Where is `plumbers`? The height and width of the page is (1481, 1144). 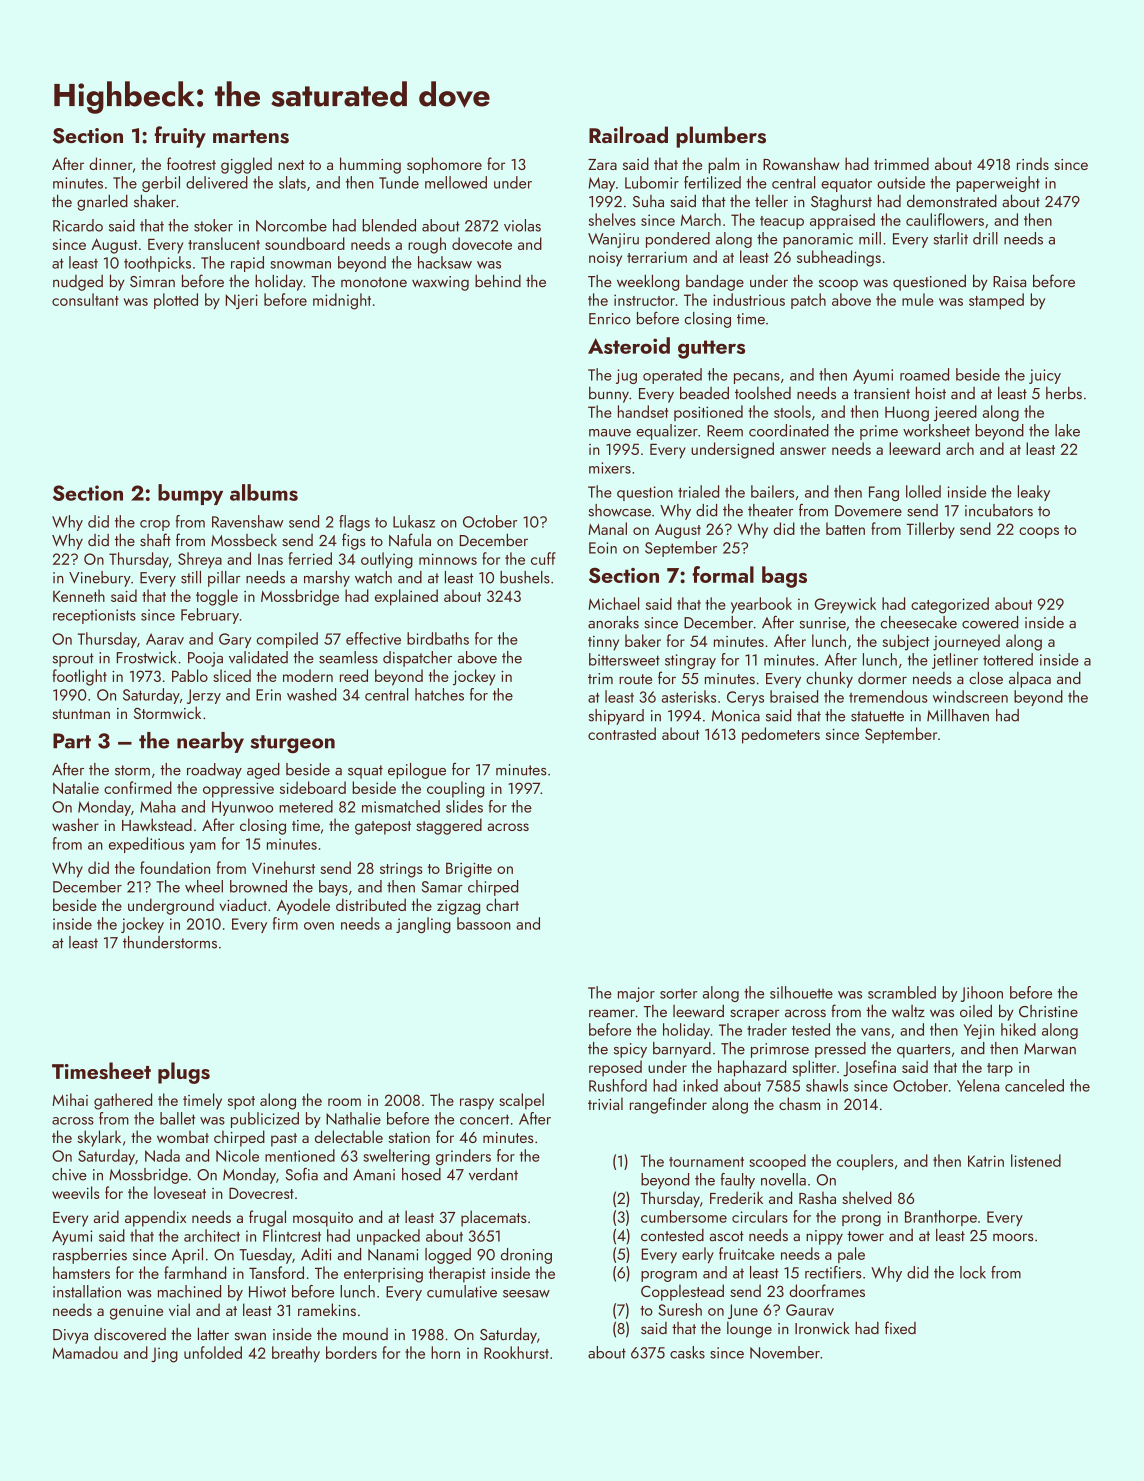
plumbers is located at coordinates (721, 137).
